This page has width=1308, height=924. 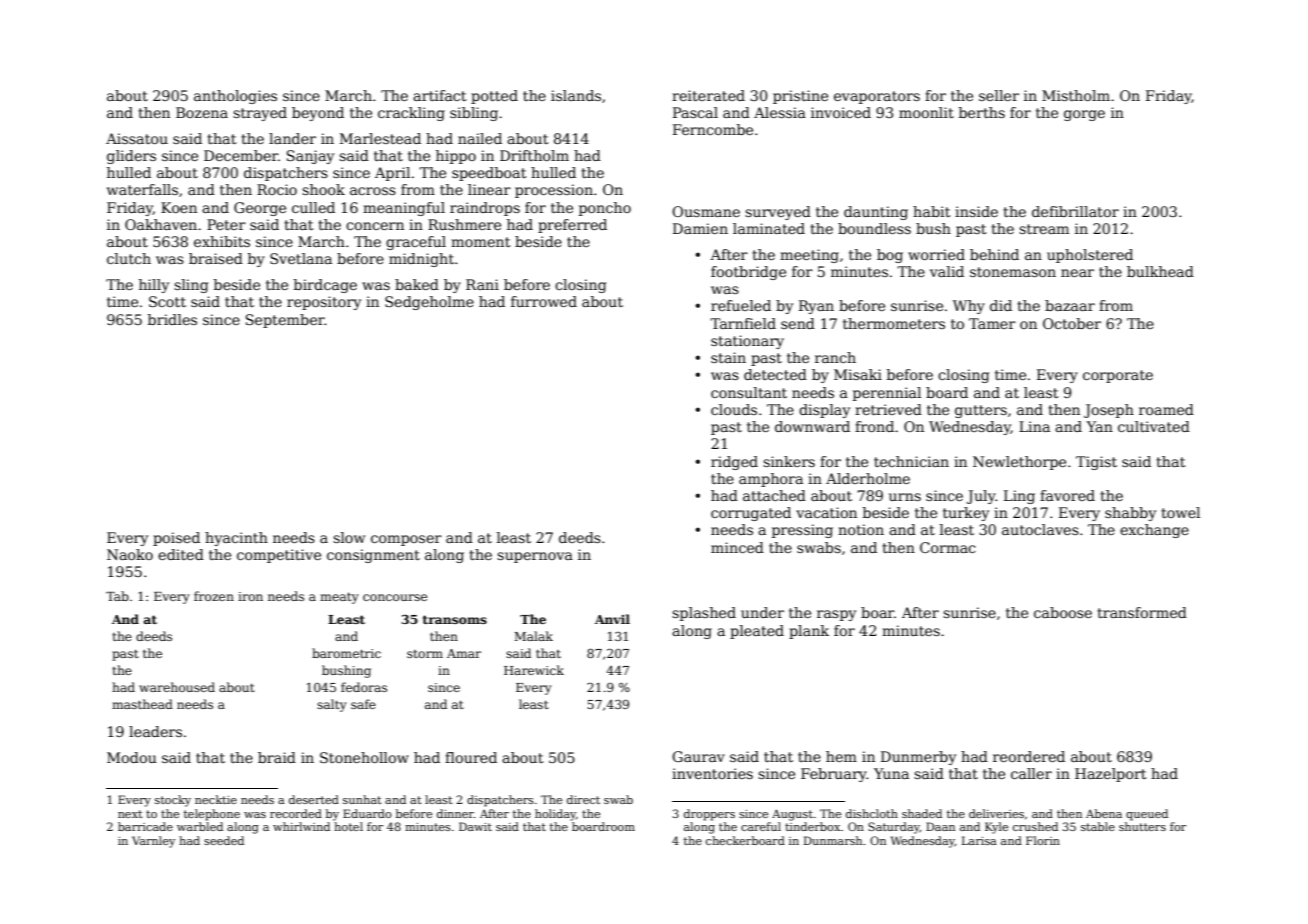 What do you see at coordinates (734, 409) in the page?
I see `clouds` at bounding box center [734, 409].
